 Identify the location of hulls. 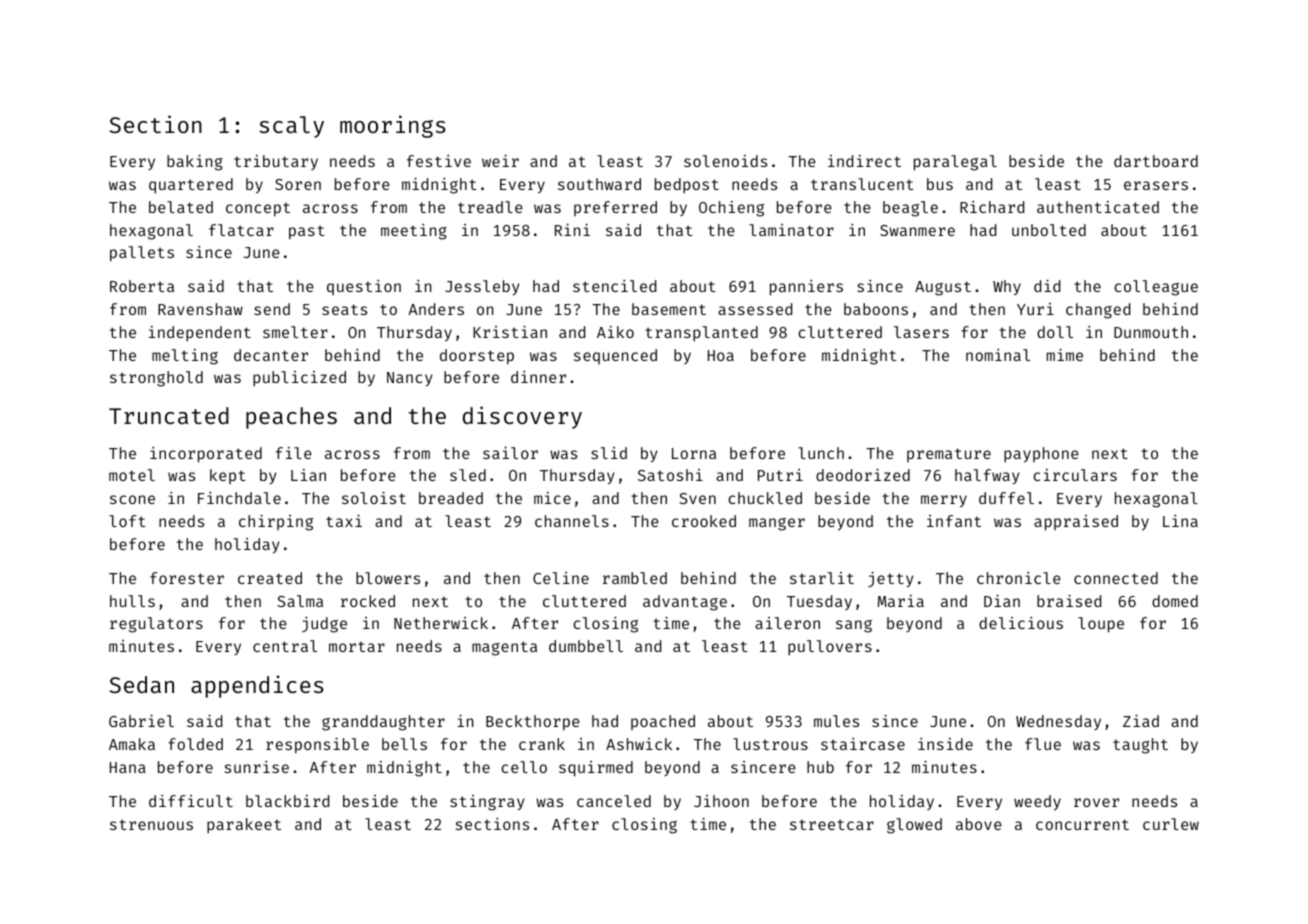
(132, 601).
